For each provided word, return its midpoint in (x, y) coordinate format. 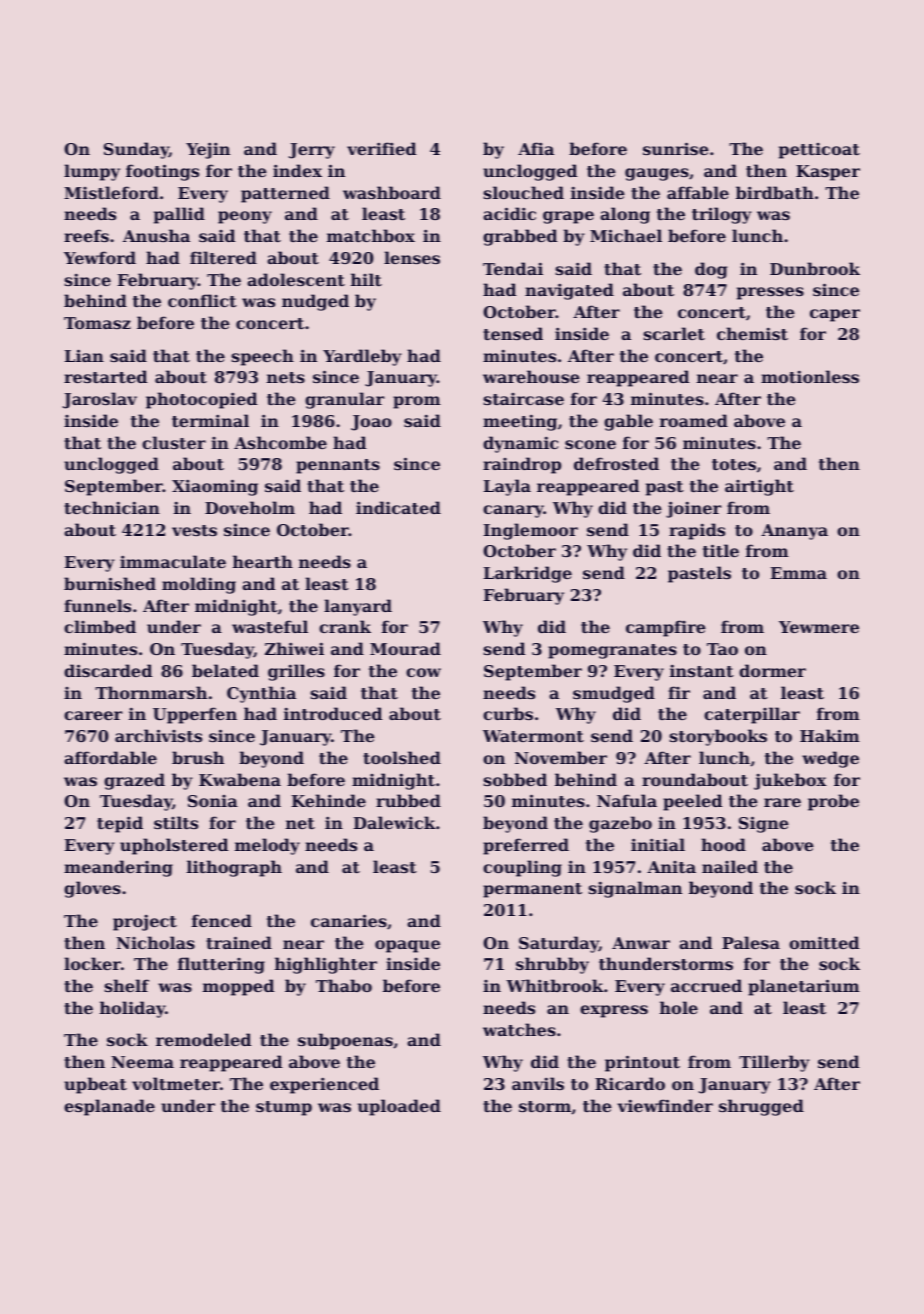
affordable (110, 757)
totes (734, 464)
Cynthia (261, 694)
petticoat (819, 151)
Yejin (208, 150)
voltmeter (176, 1083)
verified (381, 148)
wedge (830, 759)
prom (417, 402)
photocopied (201, 400)
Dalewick (394, 822)
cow (423, 672)
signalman (635, 889)
